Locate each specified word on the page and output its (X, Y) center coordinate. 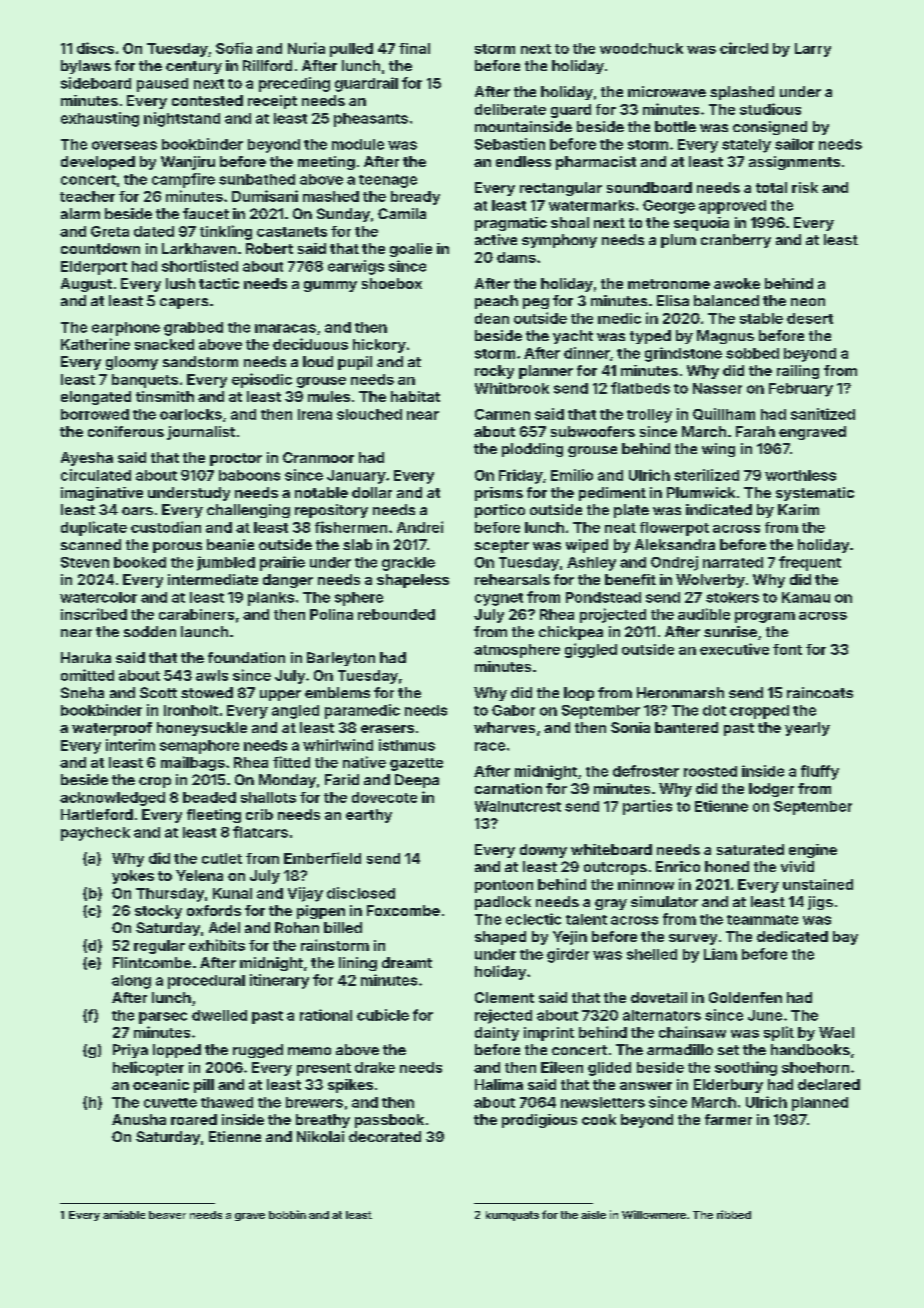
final (414, 48)
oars (137, 511)
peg (536, 303)
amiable (124, 1214)
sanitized (823, 414)
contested (207, 100)
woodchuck (641, 48)
